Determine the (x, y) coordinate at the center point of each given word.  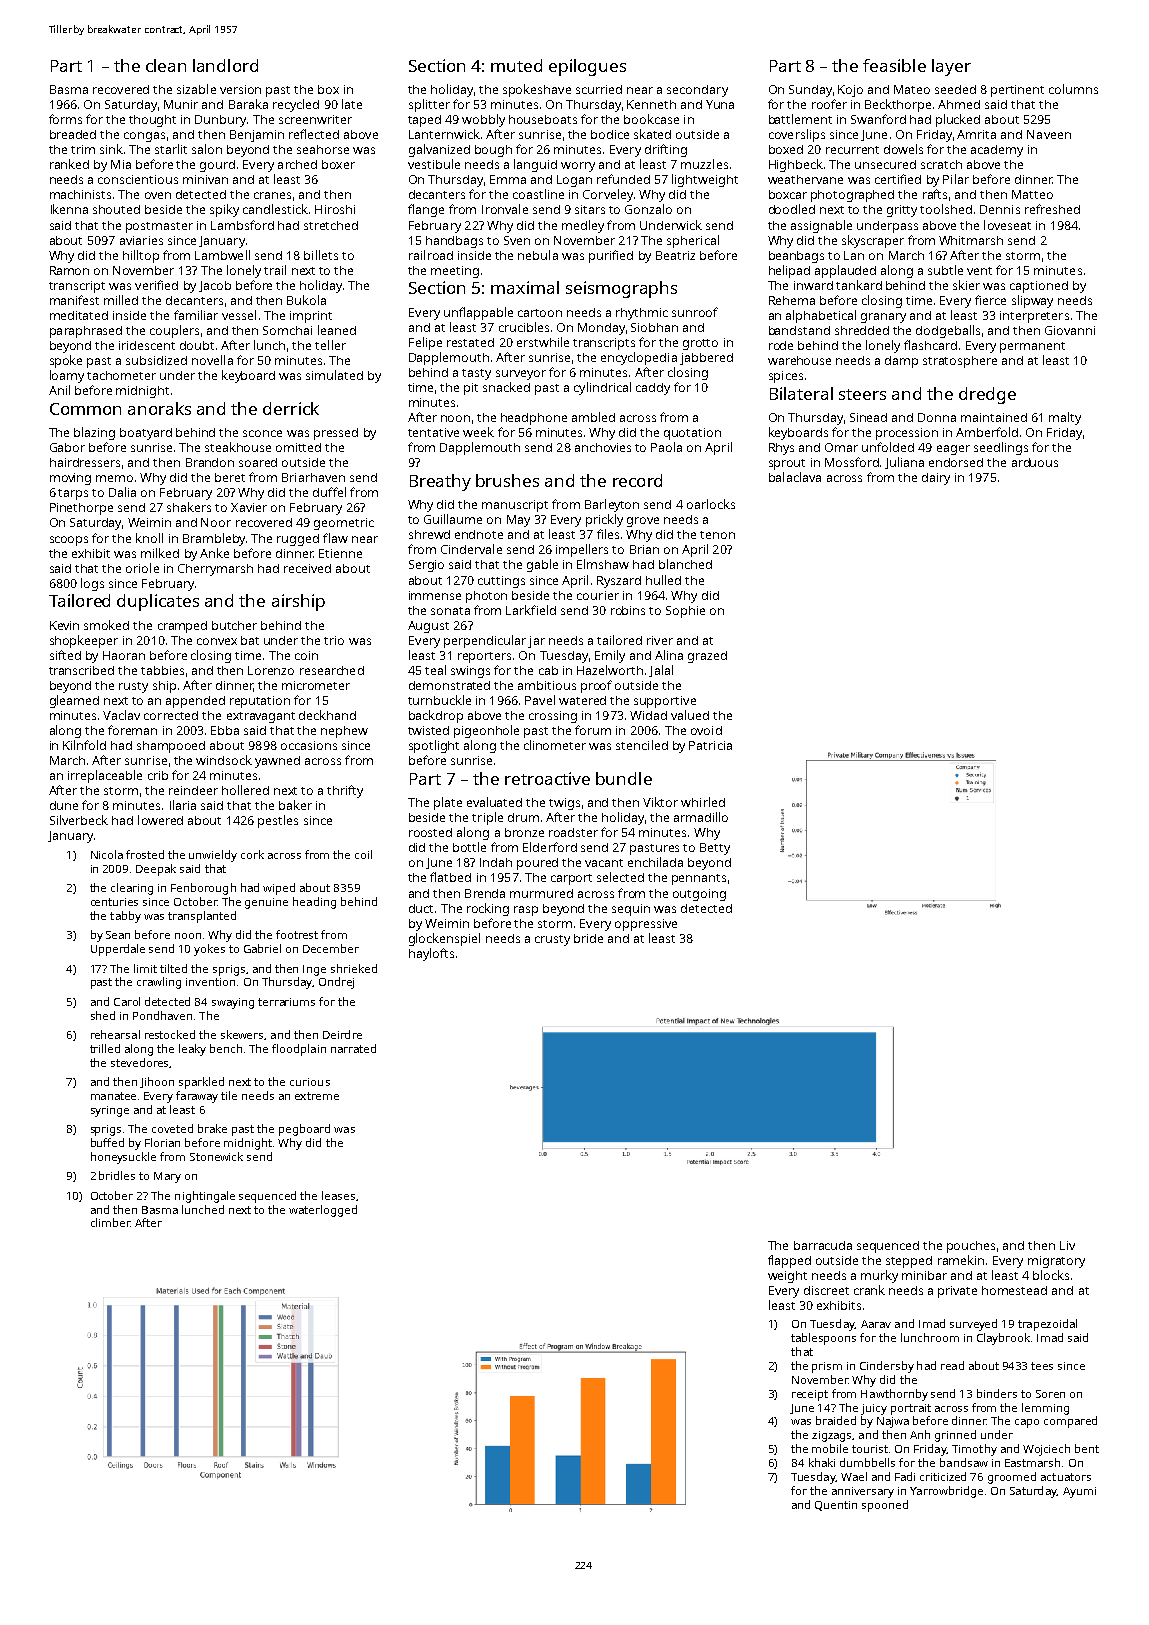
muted (516, 65)
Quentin (836, 1506)
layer (951, 67)
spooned (885, 1506)
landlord (225, 65)
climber (110, 1222)
